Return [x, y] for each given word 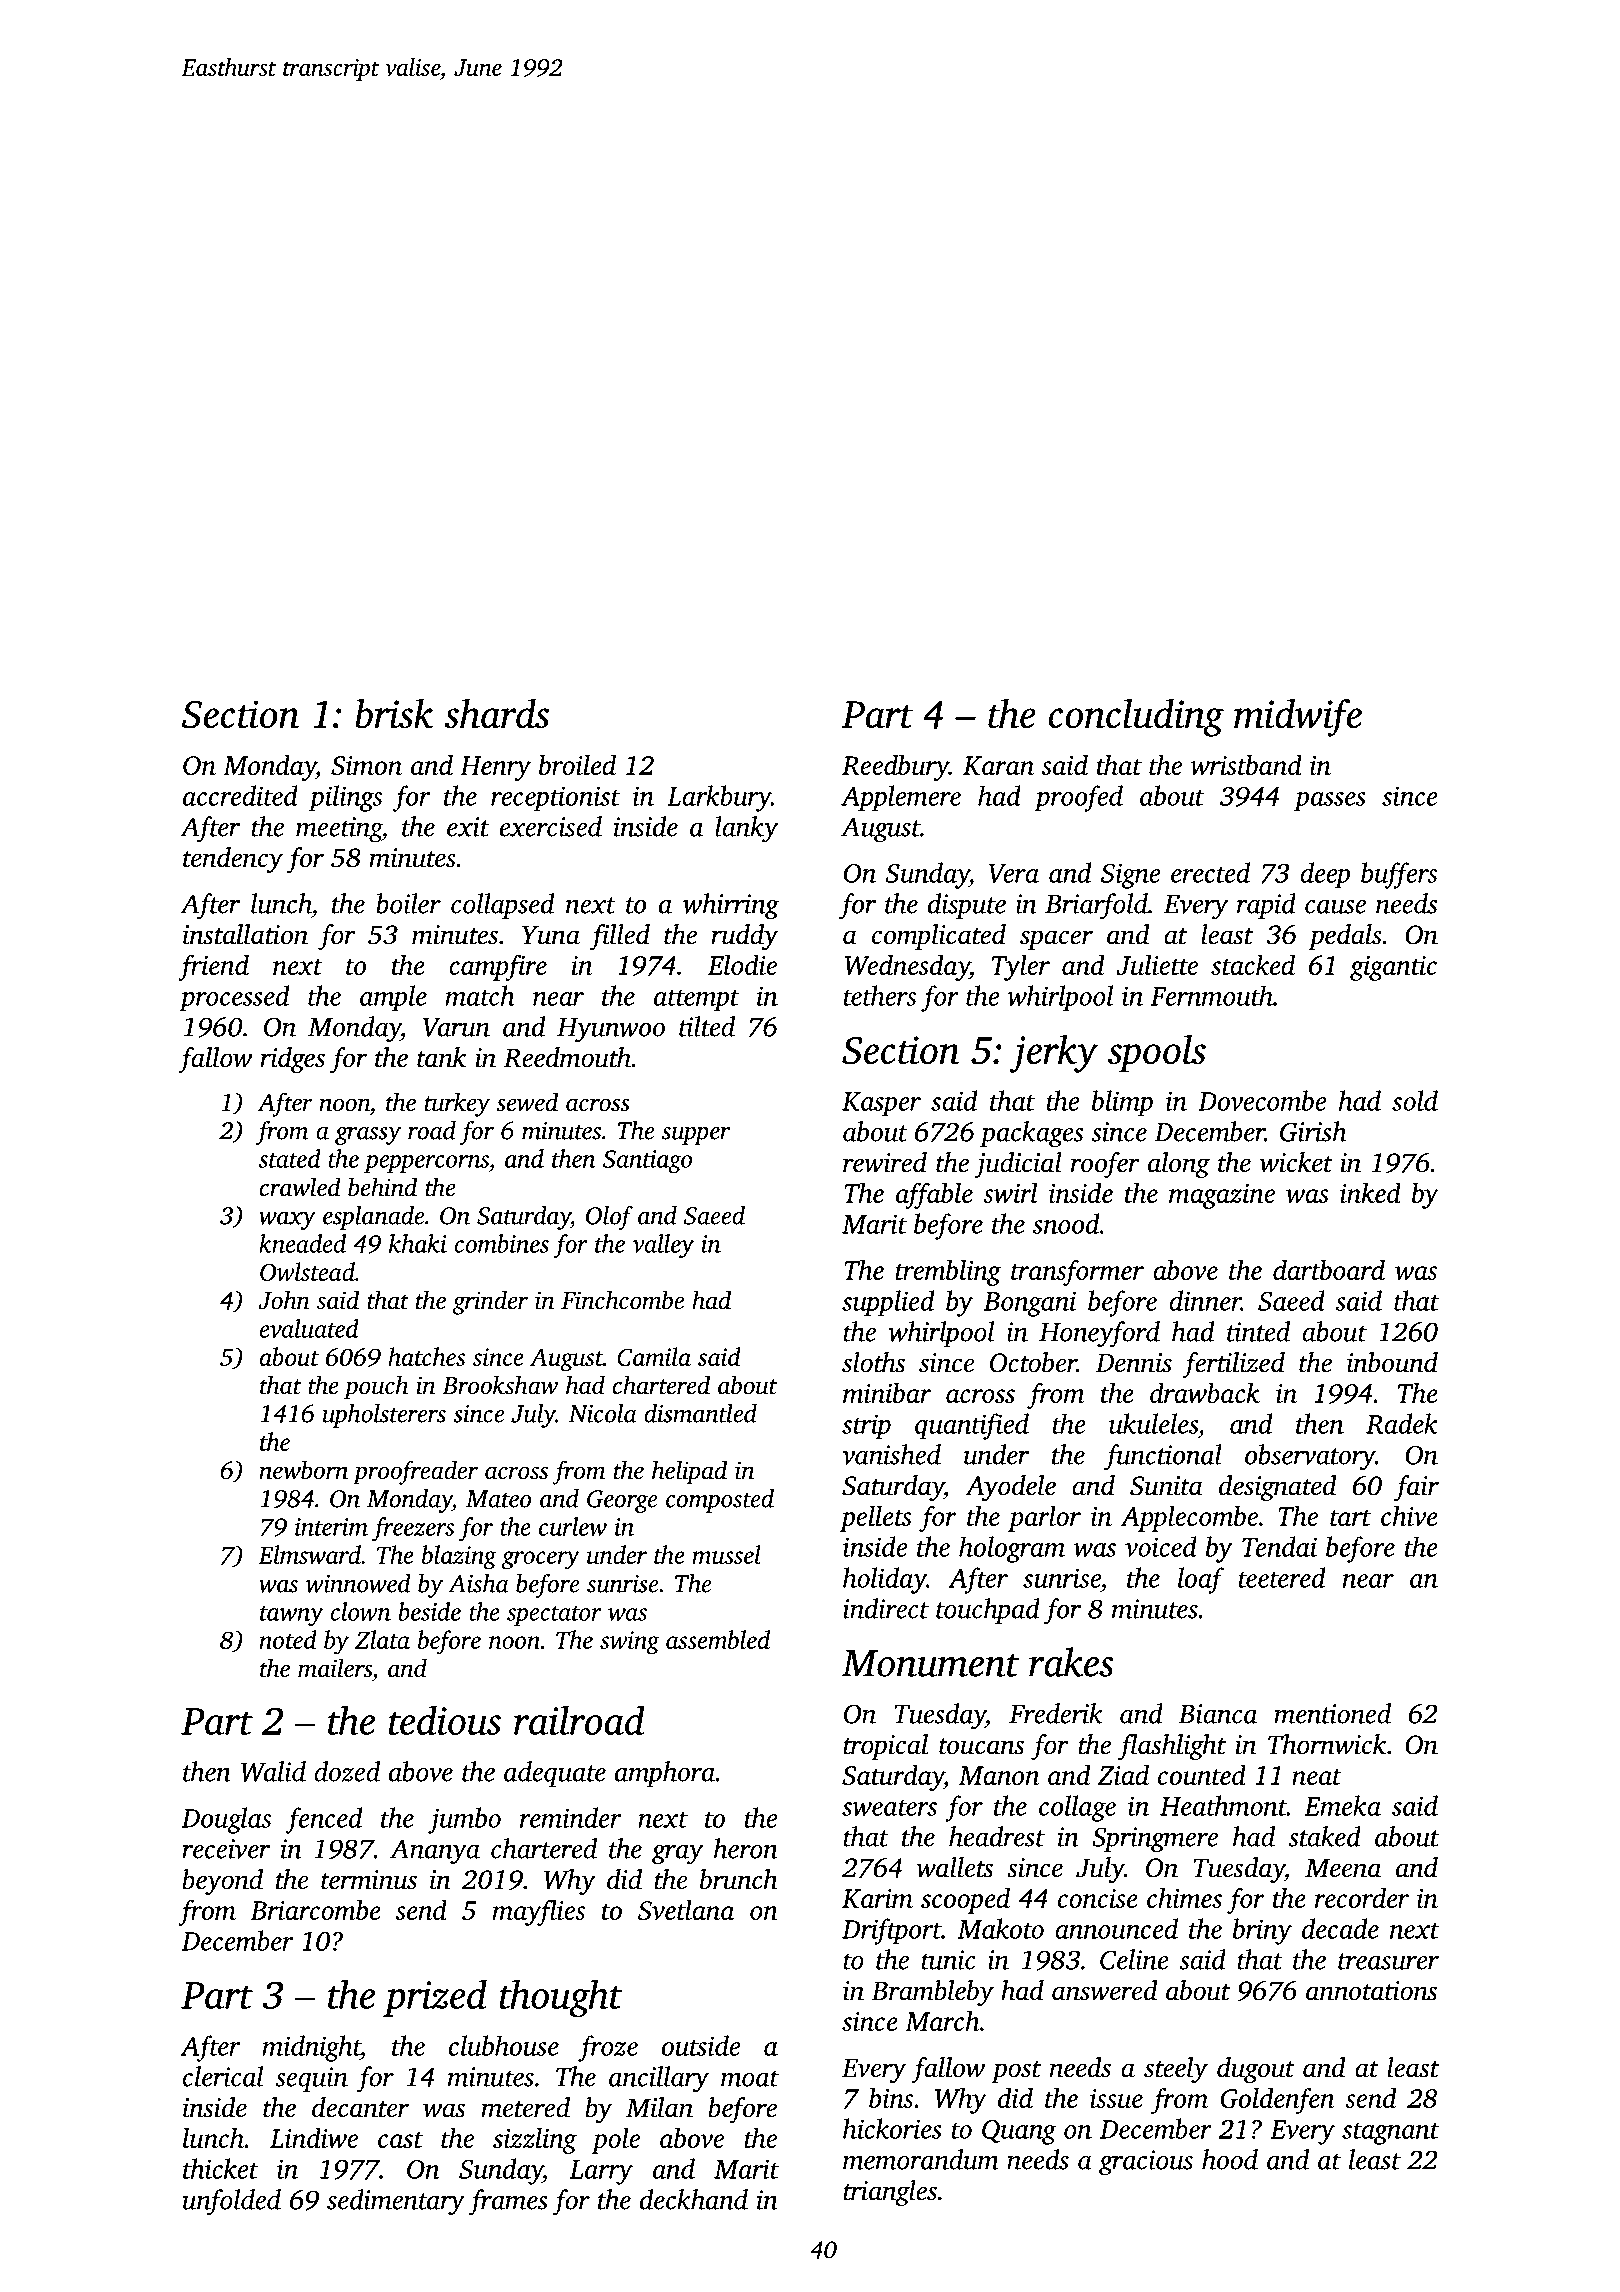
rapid [1266, 906]
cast [400, 2140]
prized [435, 1998]
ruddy [744, 937]
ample [393, 998]
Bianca [1217, 1714]
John [284, 1300]
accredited [240, 795]
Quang [1019, 2132]
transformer [1077, 1272]
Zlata [382, 1639]
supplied [888, 1303]
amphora [665, 1774]
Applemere [901, 798]
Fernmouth [1211, 995]
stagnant [1391, 2133]
